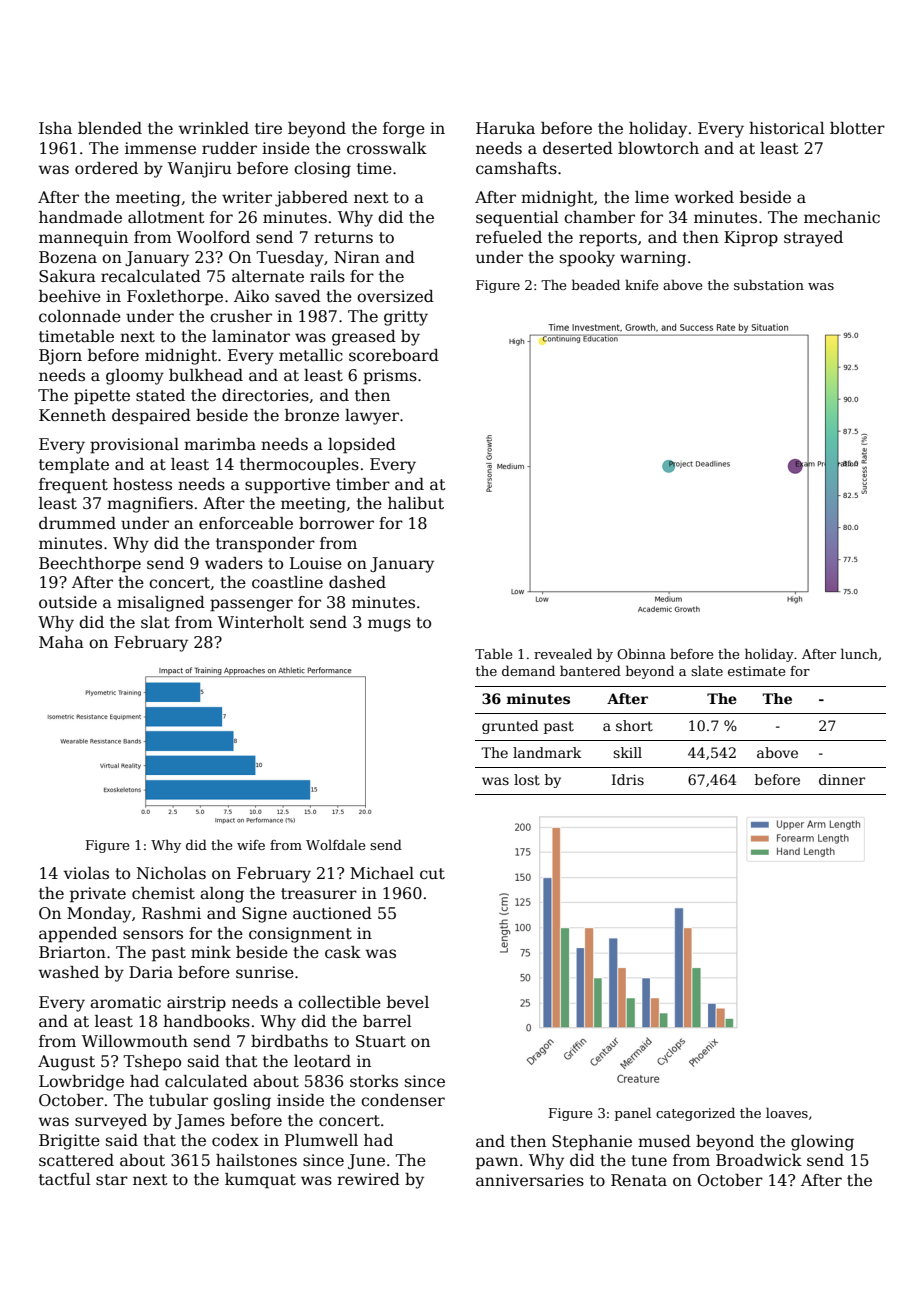 This screenshot has width=924, height=1308. I want to click on mused, so click(664, 1141).
